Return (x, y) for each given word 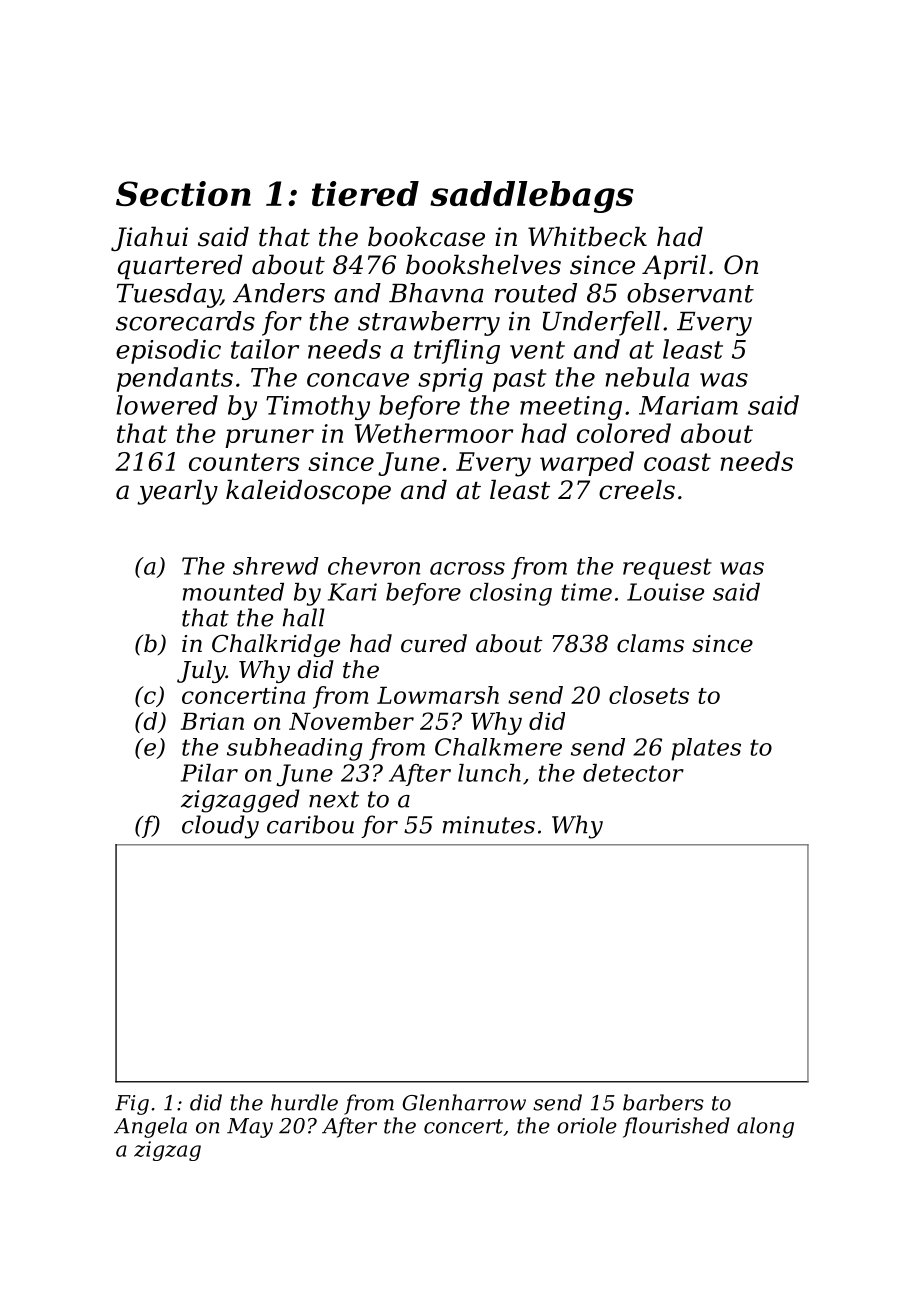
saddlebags (532, 197)
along (765, 1127)
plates (706, 749)
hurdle (304, 1102)
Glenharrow (464, 1102)
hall (304, 617)
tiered (365, 193)
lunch (489, 773)
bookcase (426, 236)
